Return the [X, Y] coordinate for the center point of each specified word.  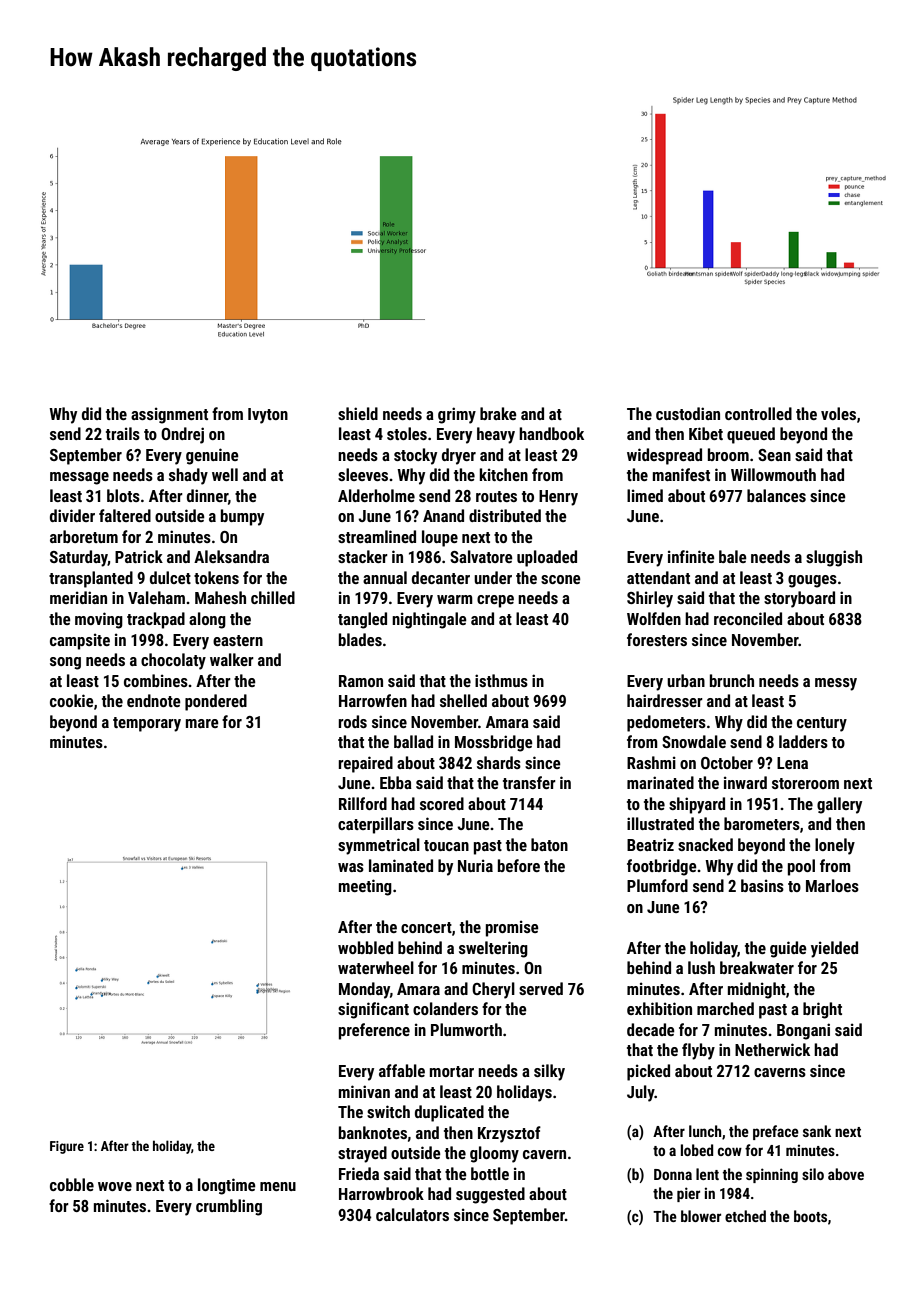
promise [512, 928]
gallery [839, 805]
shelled [463, 700]
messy [836, 684]
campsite [80, 641]
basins [762, 885]
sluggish [834, 558]
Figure [67, 1147]
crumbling [229, 1207]
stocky [415, 456]
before [519, 865]
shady [188, 476]
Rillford [363, 803]
